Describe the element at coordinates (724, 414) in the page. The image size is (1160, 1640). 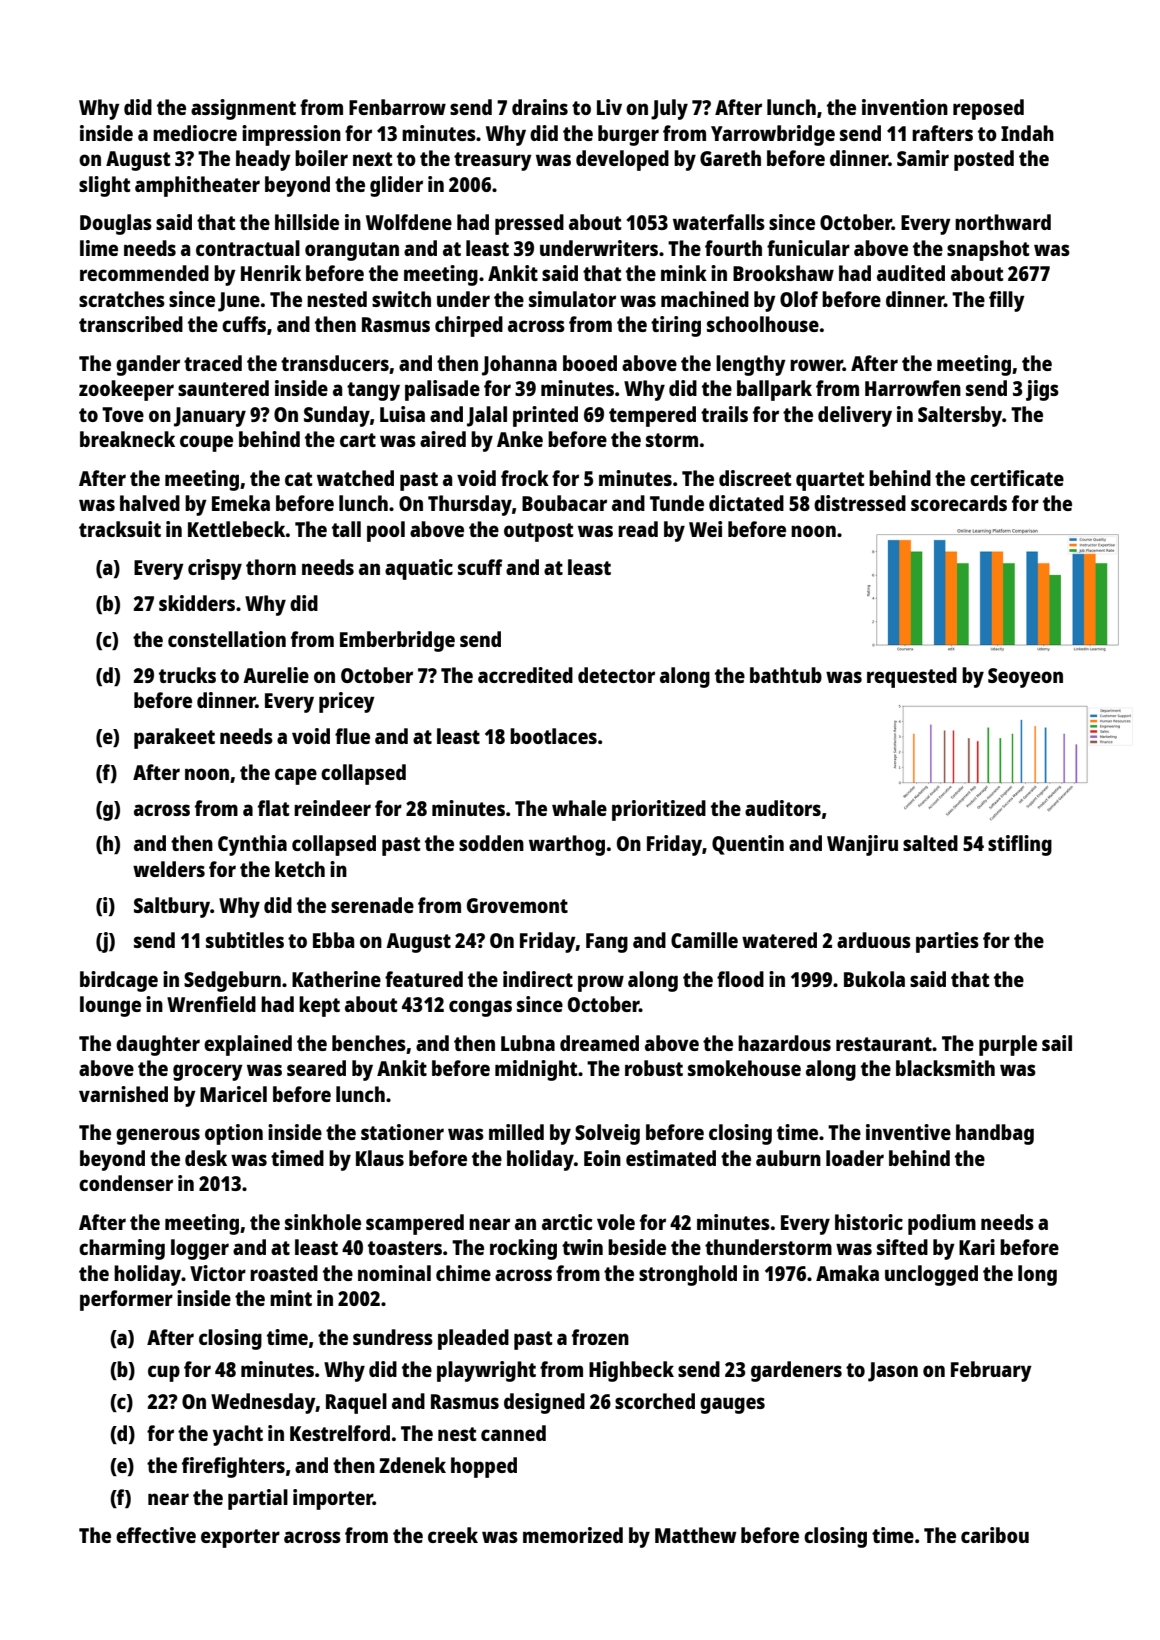
I see `trails` at that location.
